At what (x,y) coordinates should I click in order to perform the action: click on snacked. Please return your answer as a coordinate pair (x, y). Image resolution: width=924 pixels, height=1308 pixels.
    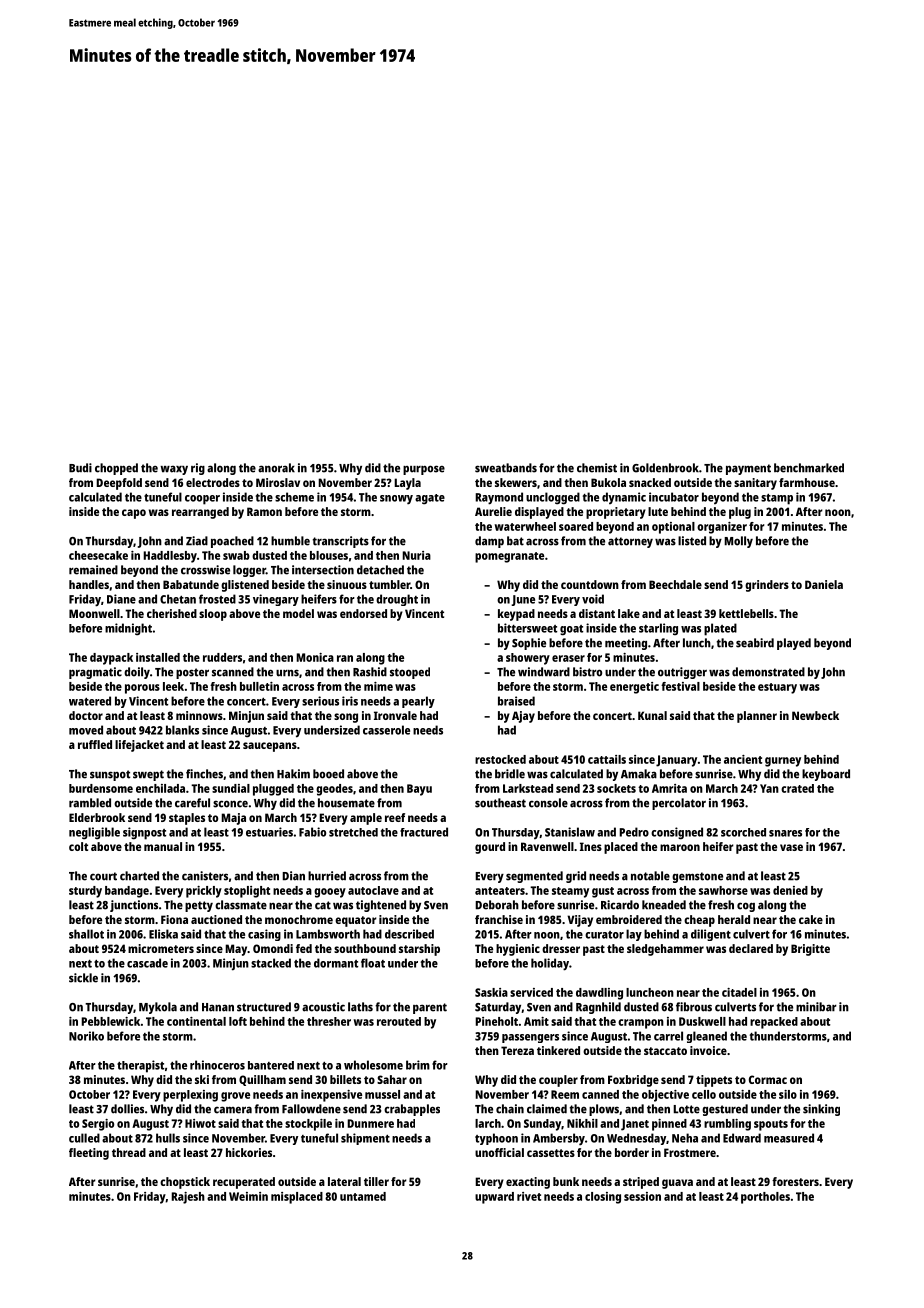
    Looking at the image, I should click on (650, 482).
